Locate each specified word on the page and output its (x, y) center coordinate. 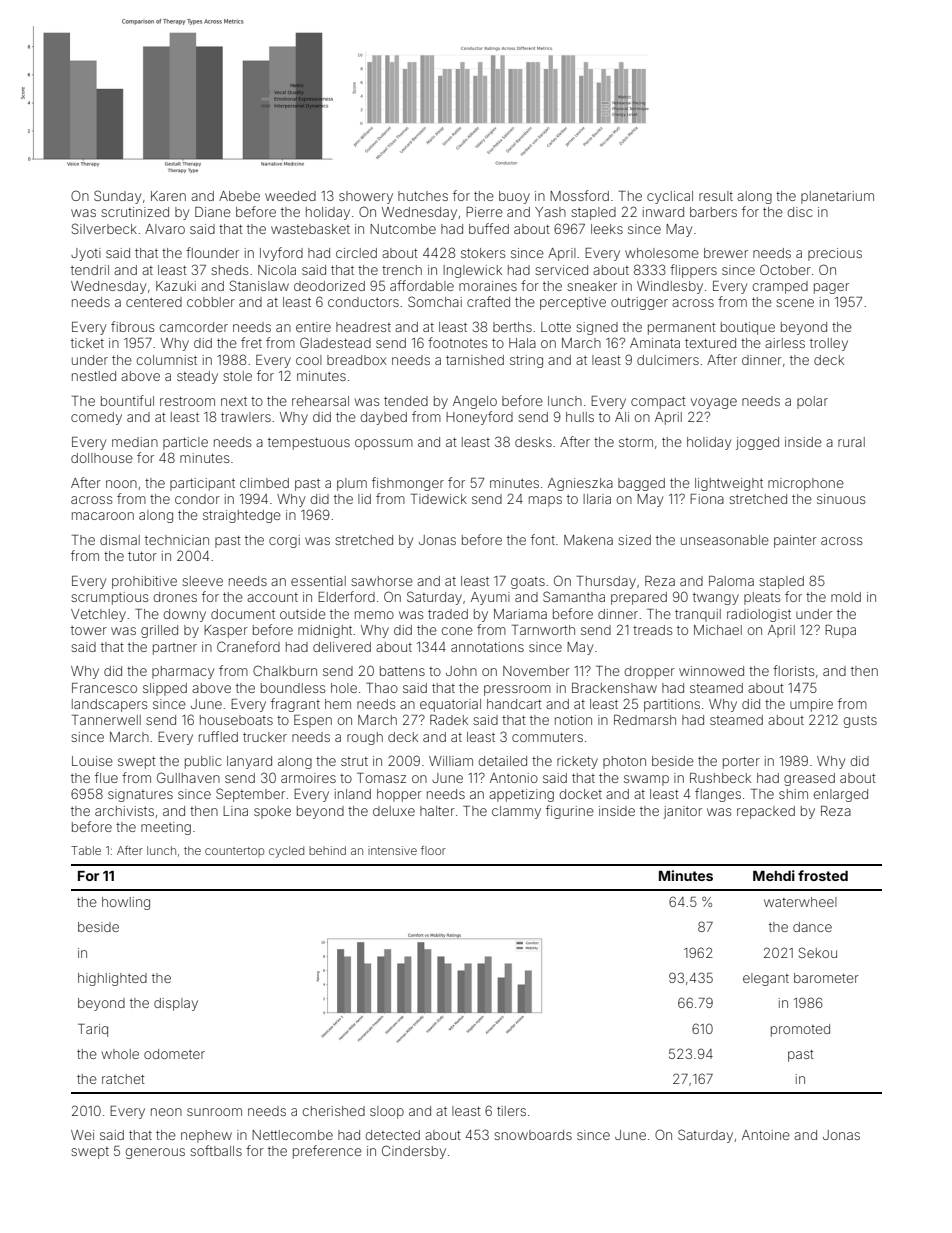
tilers (511, 1111)
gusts (860, 722)
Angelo (475, 402)
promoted (800, 1030)
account (272, 597)
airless (785, 343)
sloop (387, 1112)
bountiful (127, 400)
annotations (487, 647)
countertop (234, 852)
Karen (168, 196)
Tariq (93, 1030)
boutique (748, 328)
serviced (561, 270)
